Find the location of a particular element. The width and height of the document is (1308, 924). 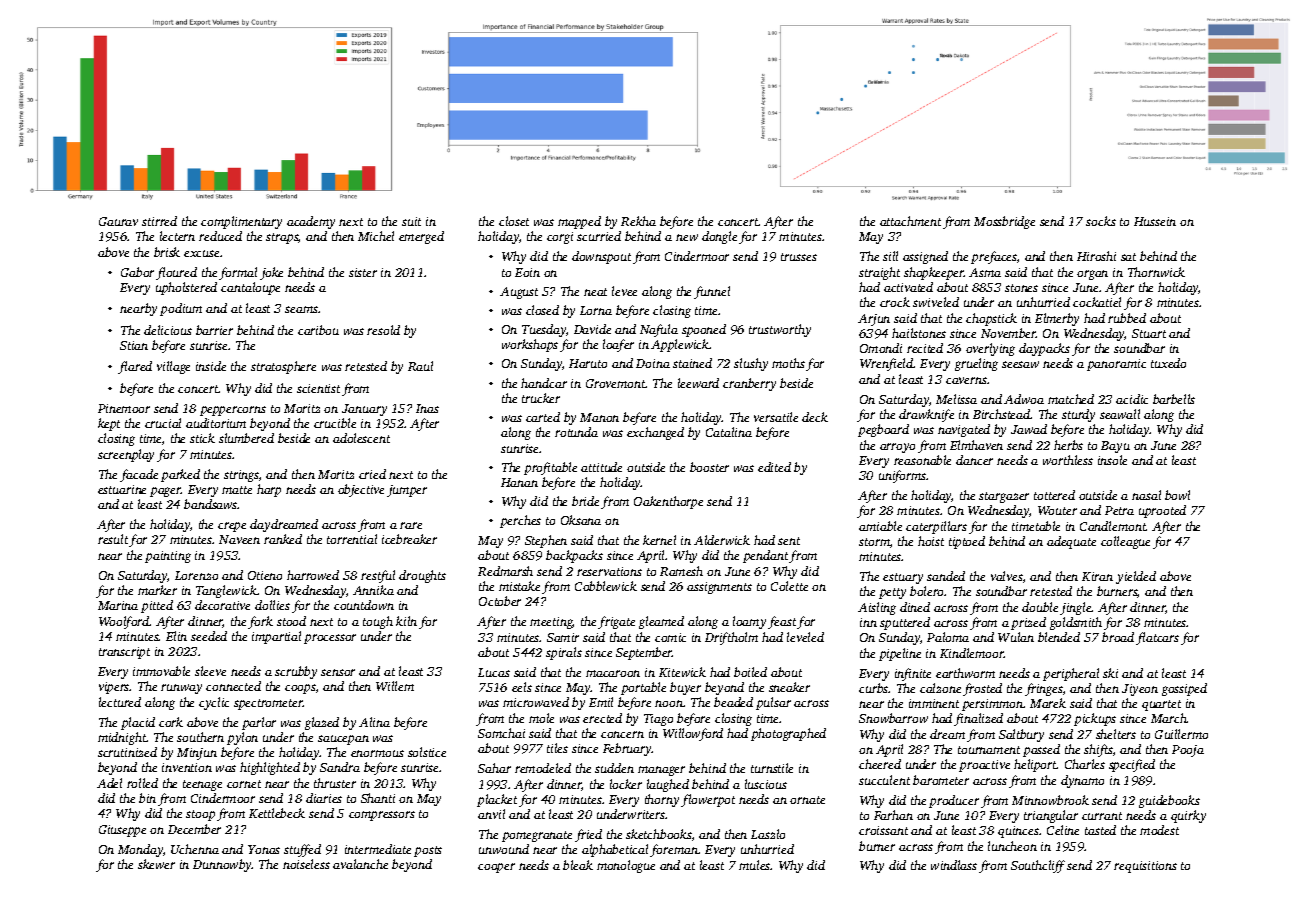

cranberry is located at coordinates (749, 384).
